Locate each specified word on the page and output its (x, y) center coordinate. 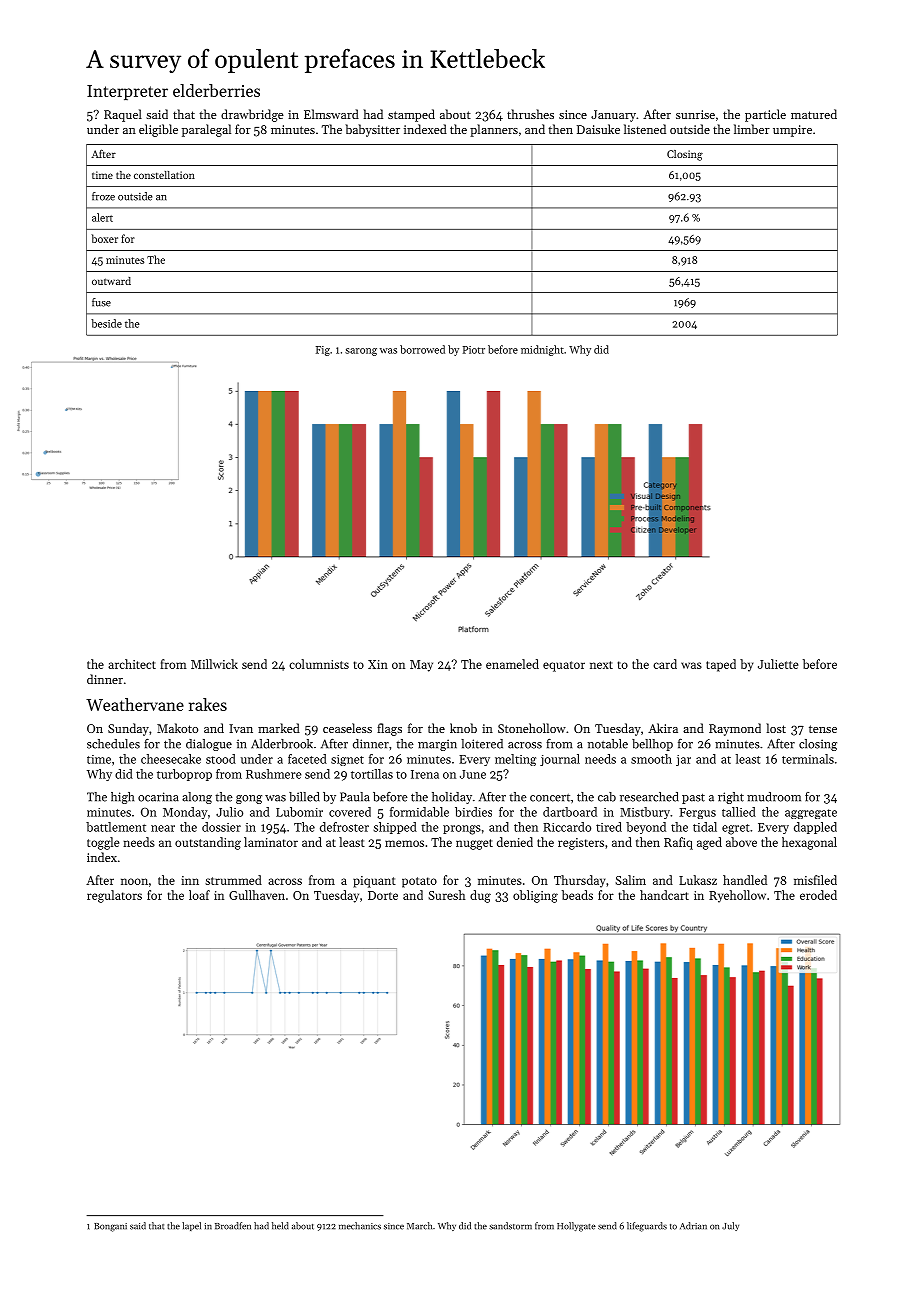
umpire (792, 131)
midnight (542, 350)
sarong (361, 352)
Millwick (214, 664)
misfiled (815, 880)
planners (494, 130)
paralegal (206, 130)
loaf (199, 895)
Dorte (383, 895)
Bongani (110, 1227)
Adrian (693, 1226)
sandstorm (510, 1226)
